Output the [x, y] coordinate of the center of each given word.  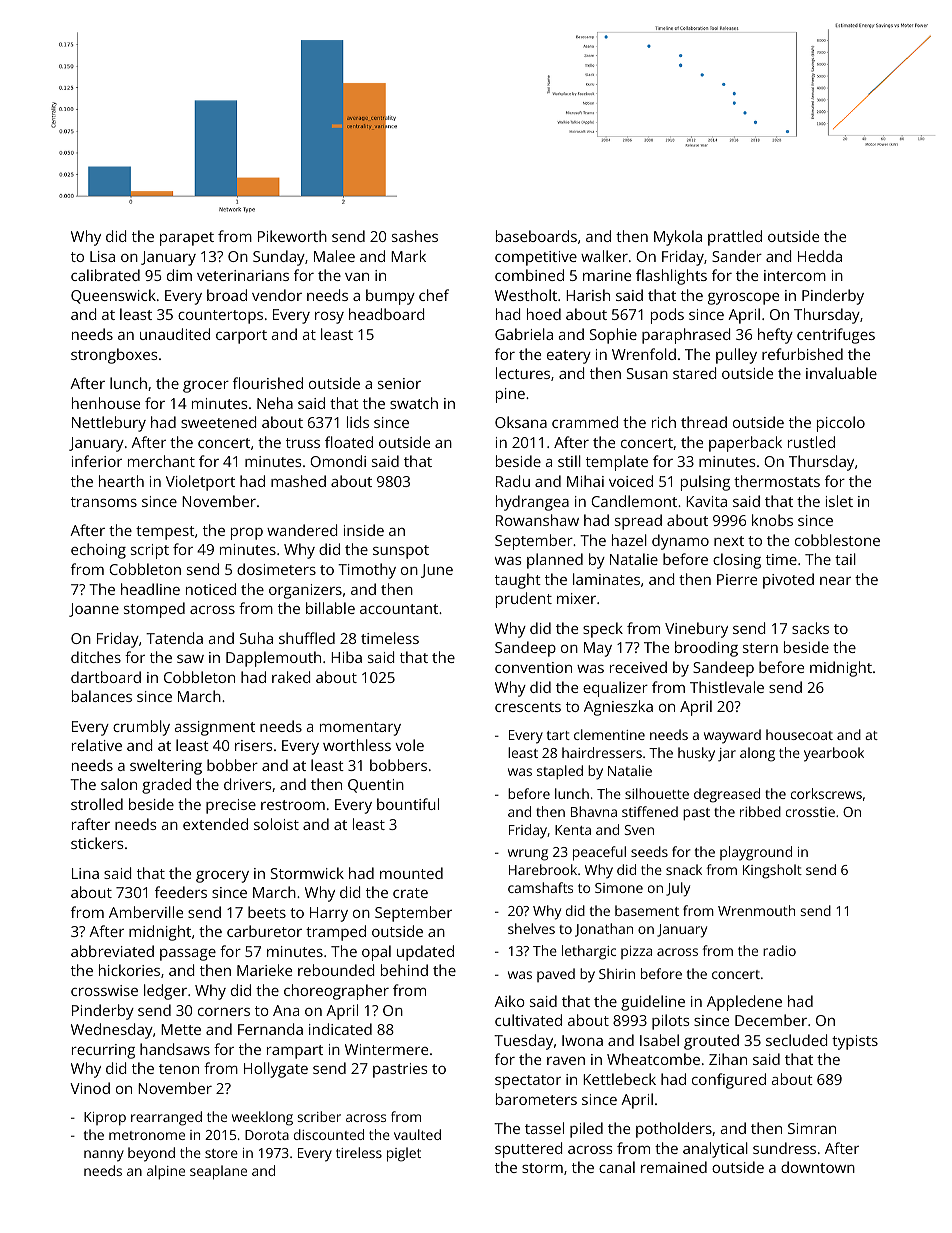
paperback [745, 444]
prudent [524, 600]
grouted [711, 1042]
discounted [329, 1134]
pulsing [705, 483]
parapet [187, 239]
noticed [211, 589]
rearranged [166, 1118]
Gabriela [524, 334]
